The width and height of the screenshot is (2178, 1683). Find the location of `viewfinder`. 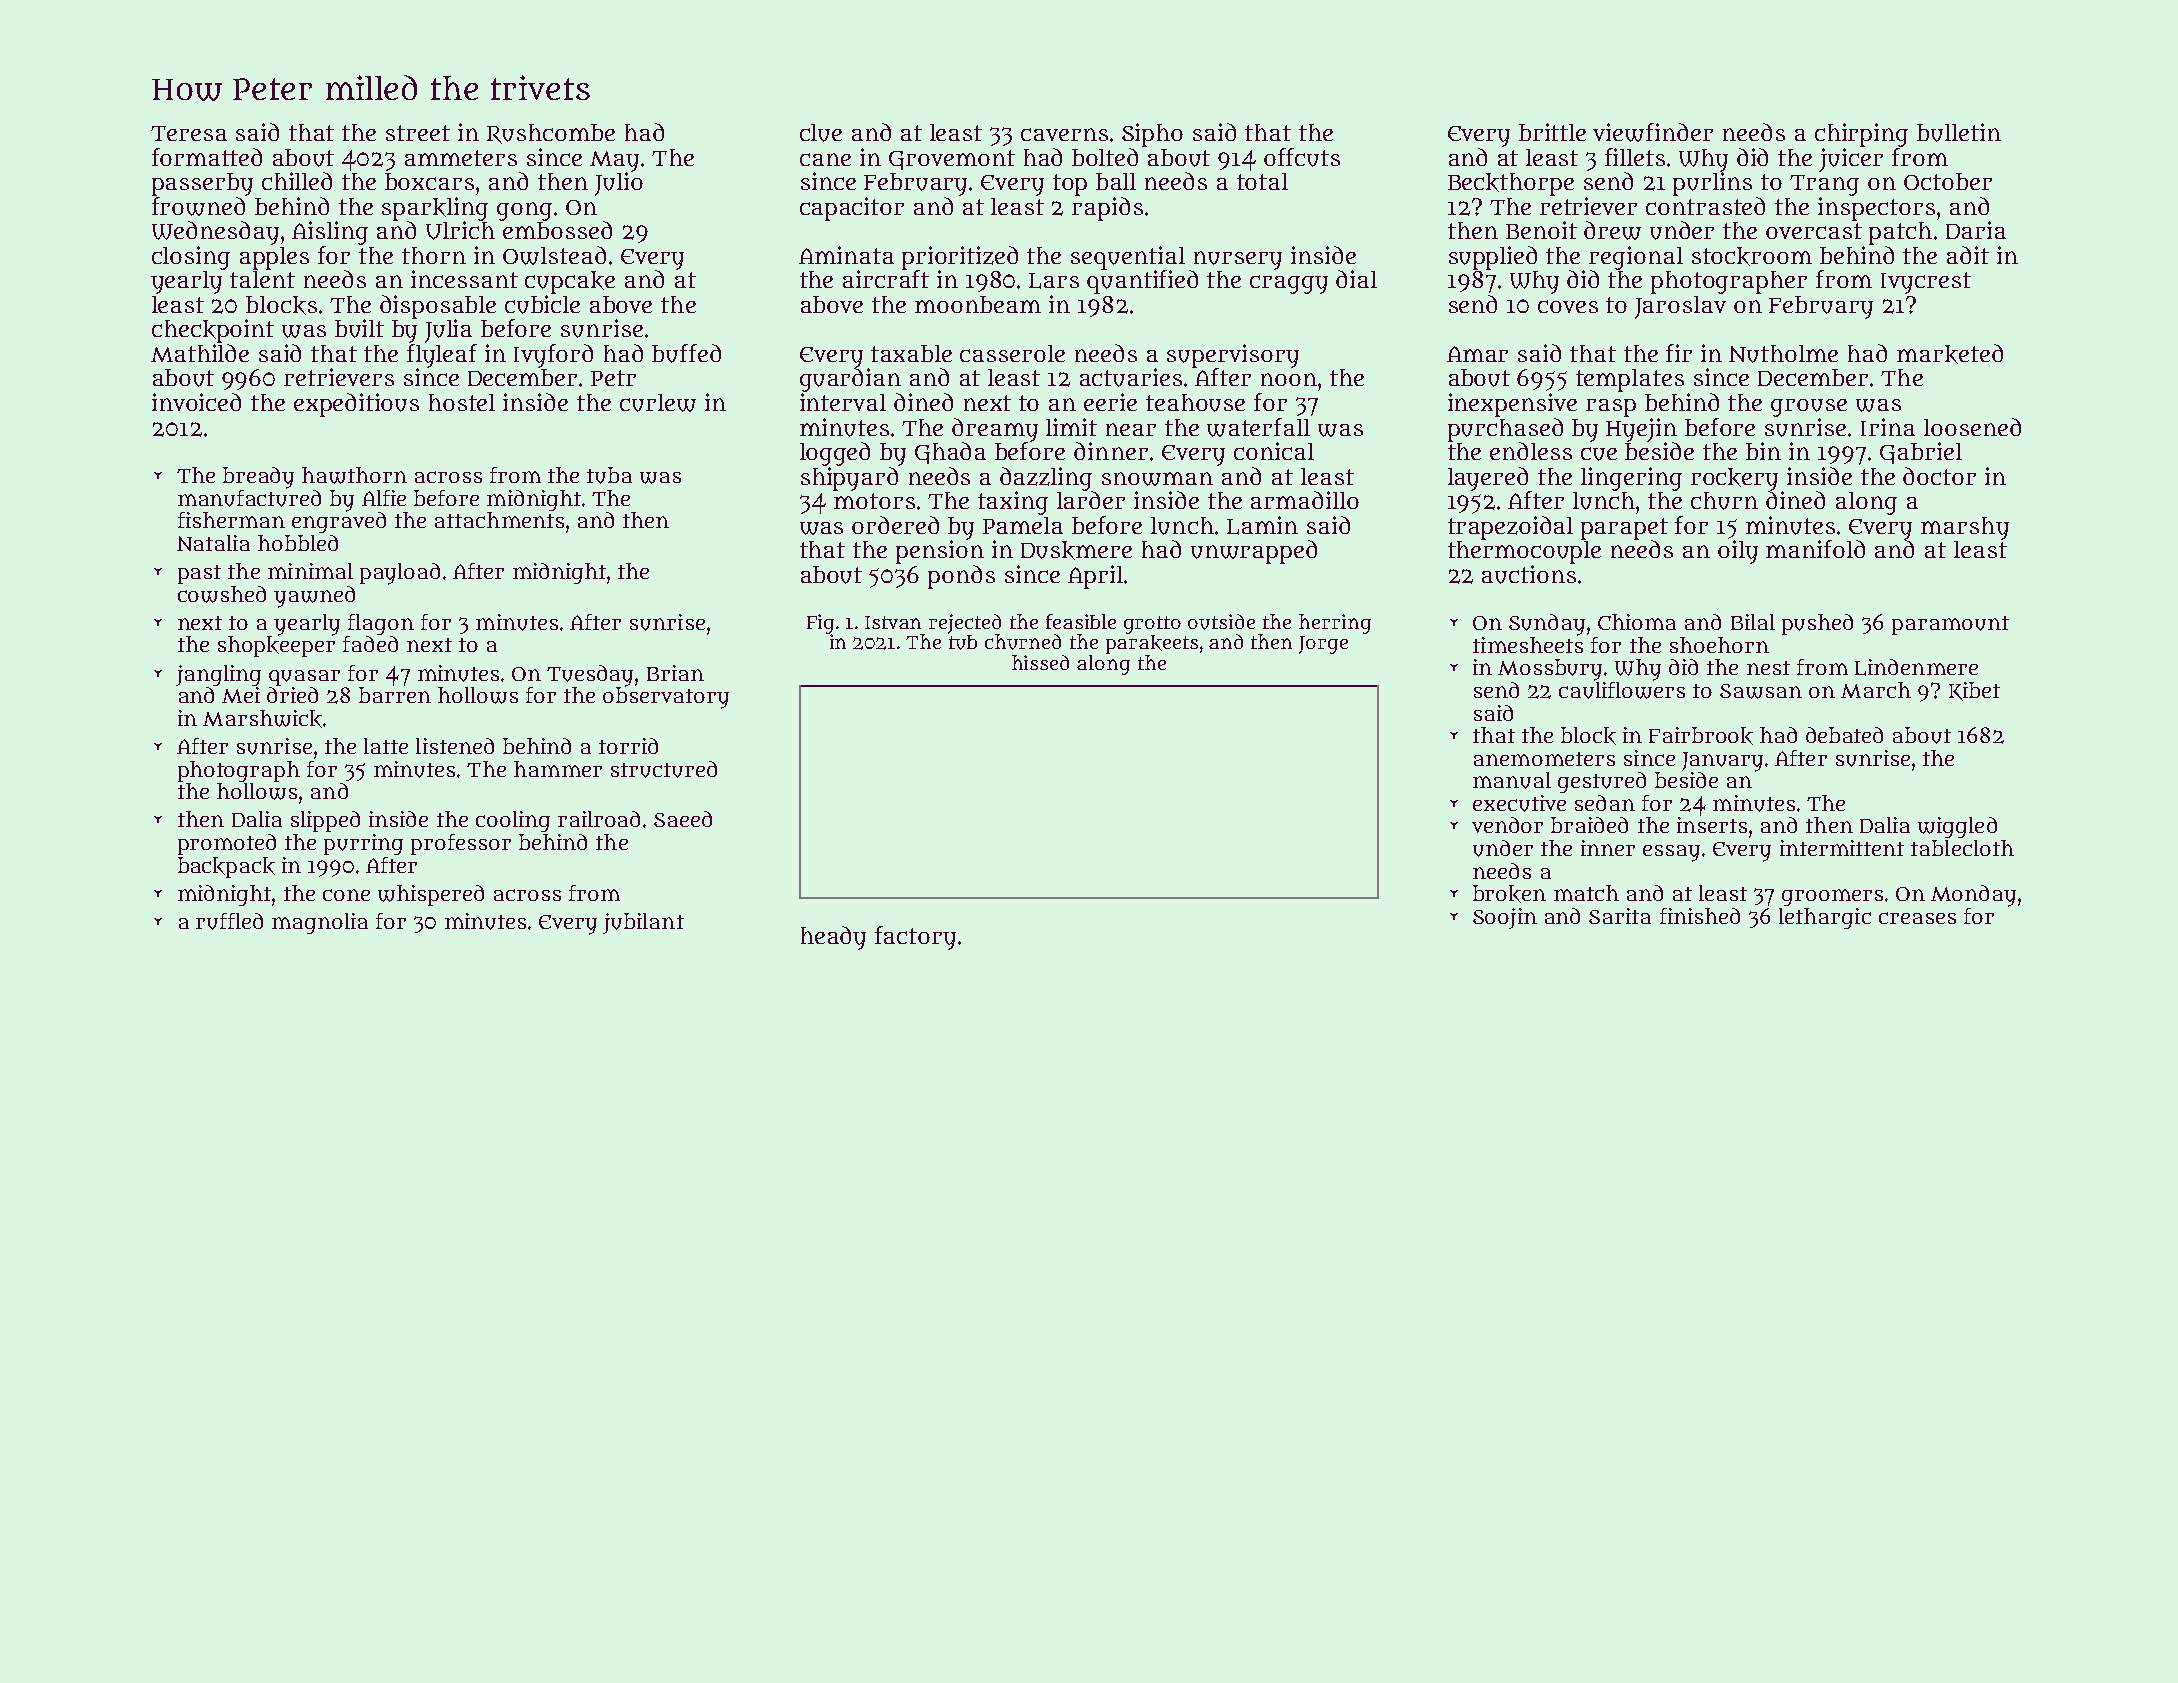

viewfinder is located at coordinates (1653, 132).
